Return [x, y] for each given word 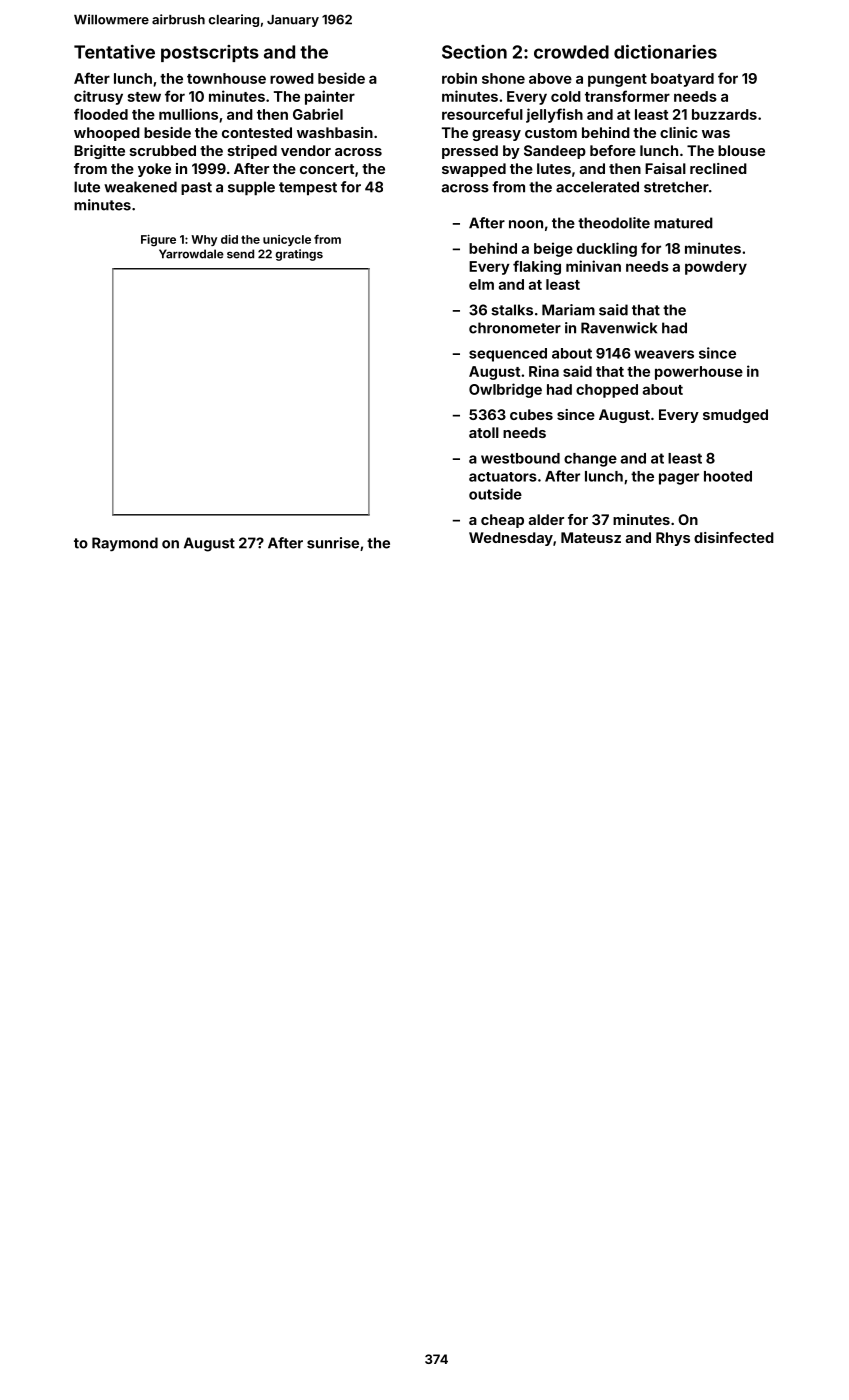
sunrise [333, 543]
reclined [718, 168]
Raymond [125, 544]
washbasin [335, 132]
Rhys [673, 539]
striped [252, 152]
